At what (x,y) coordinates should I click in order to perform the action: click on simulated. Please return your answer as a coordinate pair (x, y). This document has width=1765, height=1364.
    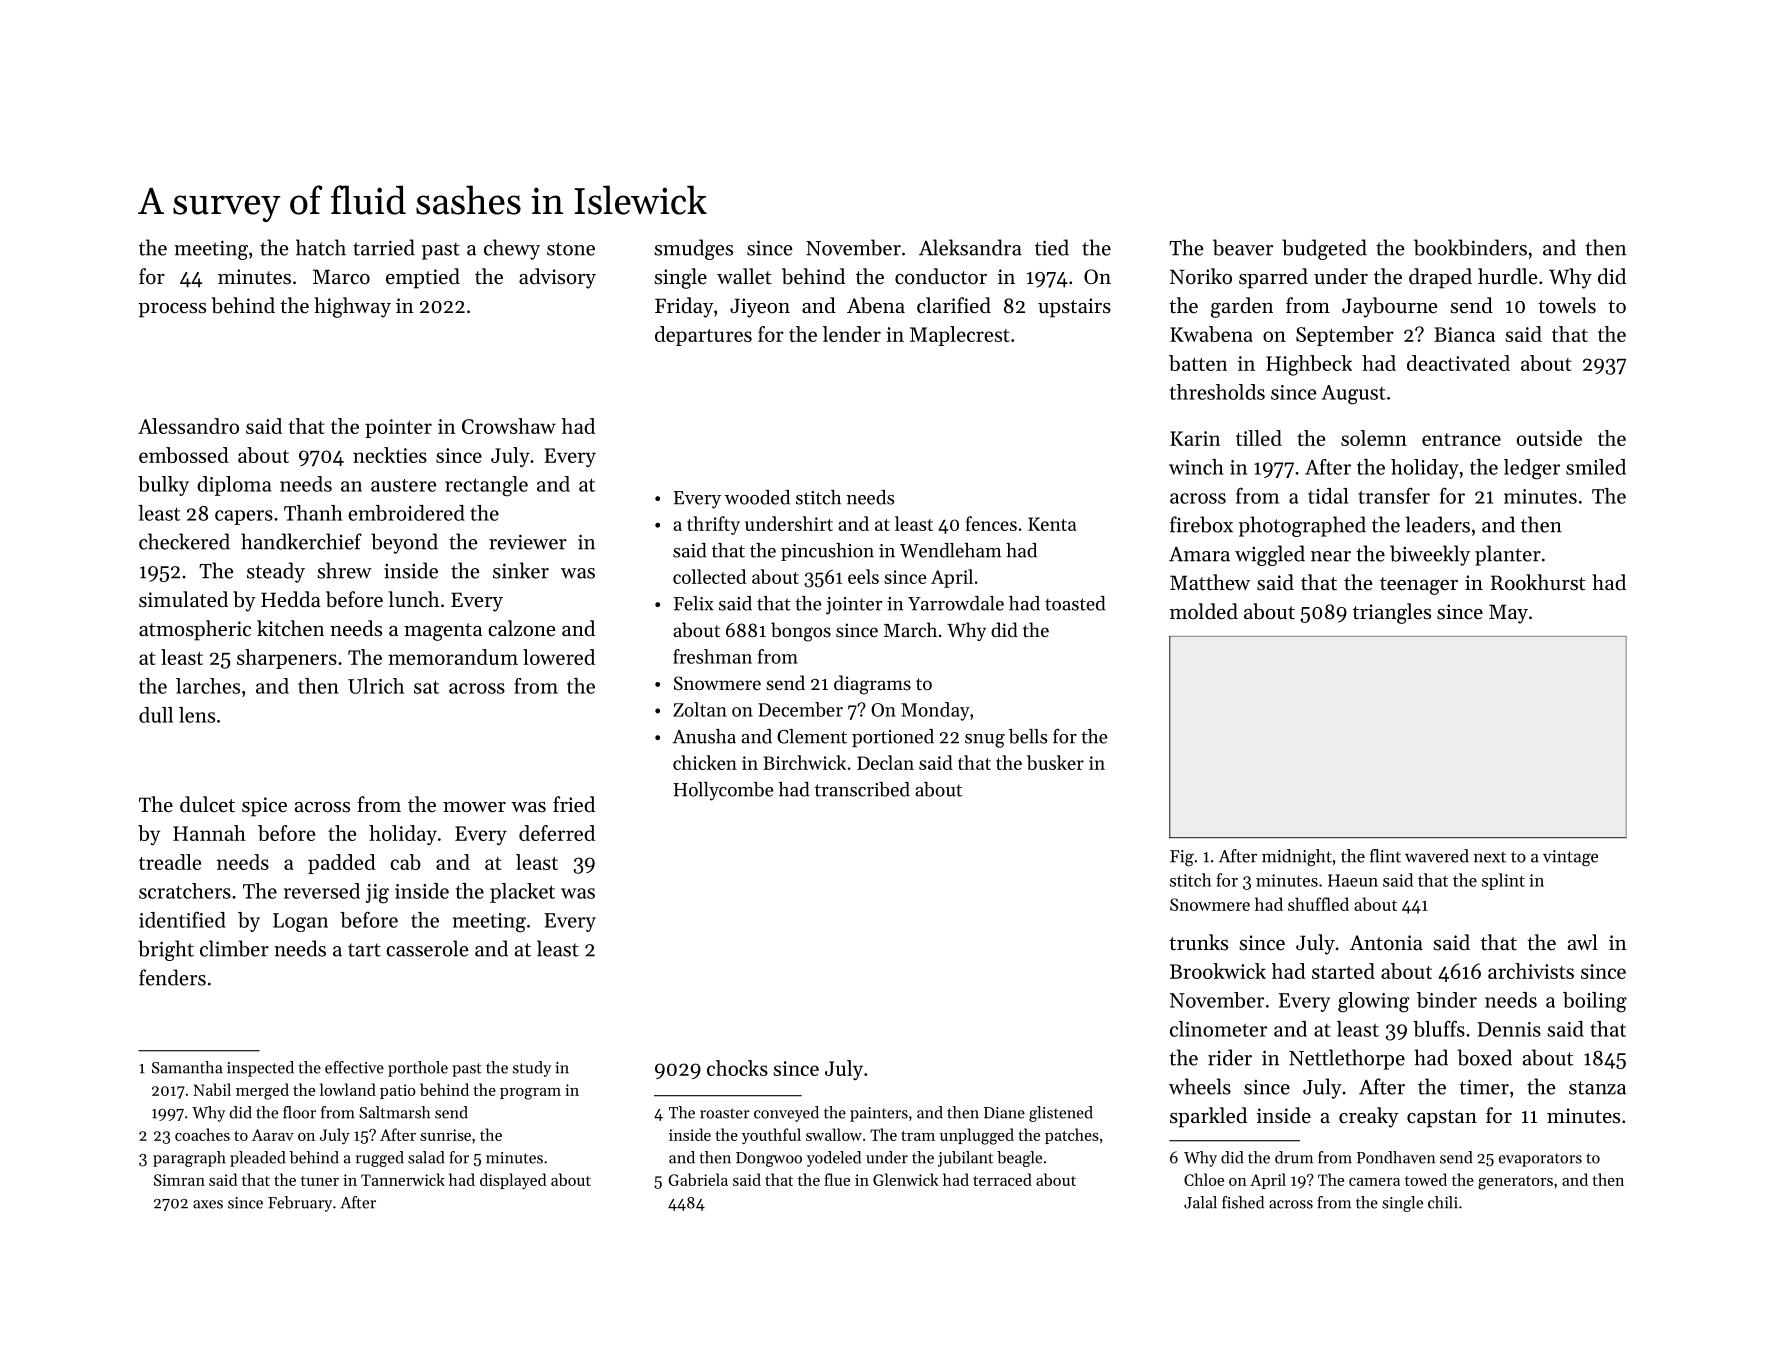
    Looking at the image, I should click on (183, 599).
